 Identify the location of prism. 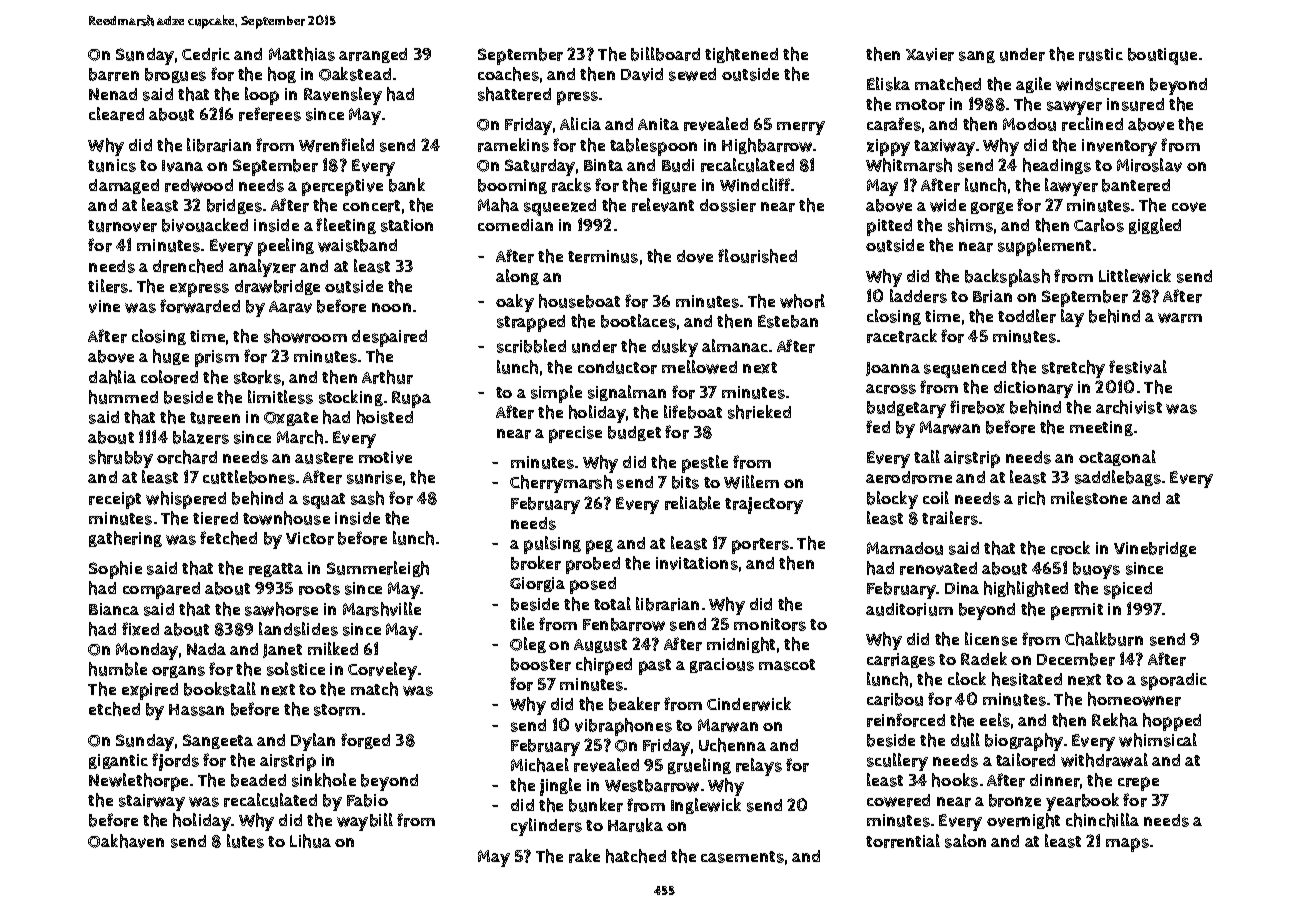
(217, 358).
